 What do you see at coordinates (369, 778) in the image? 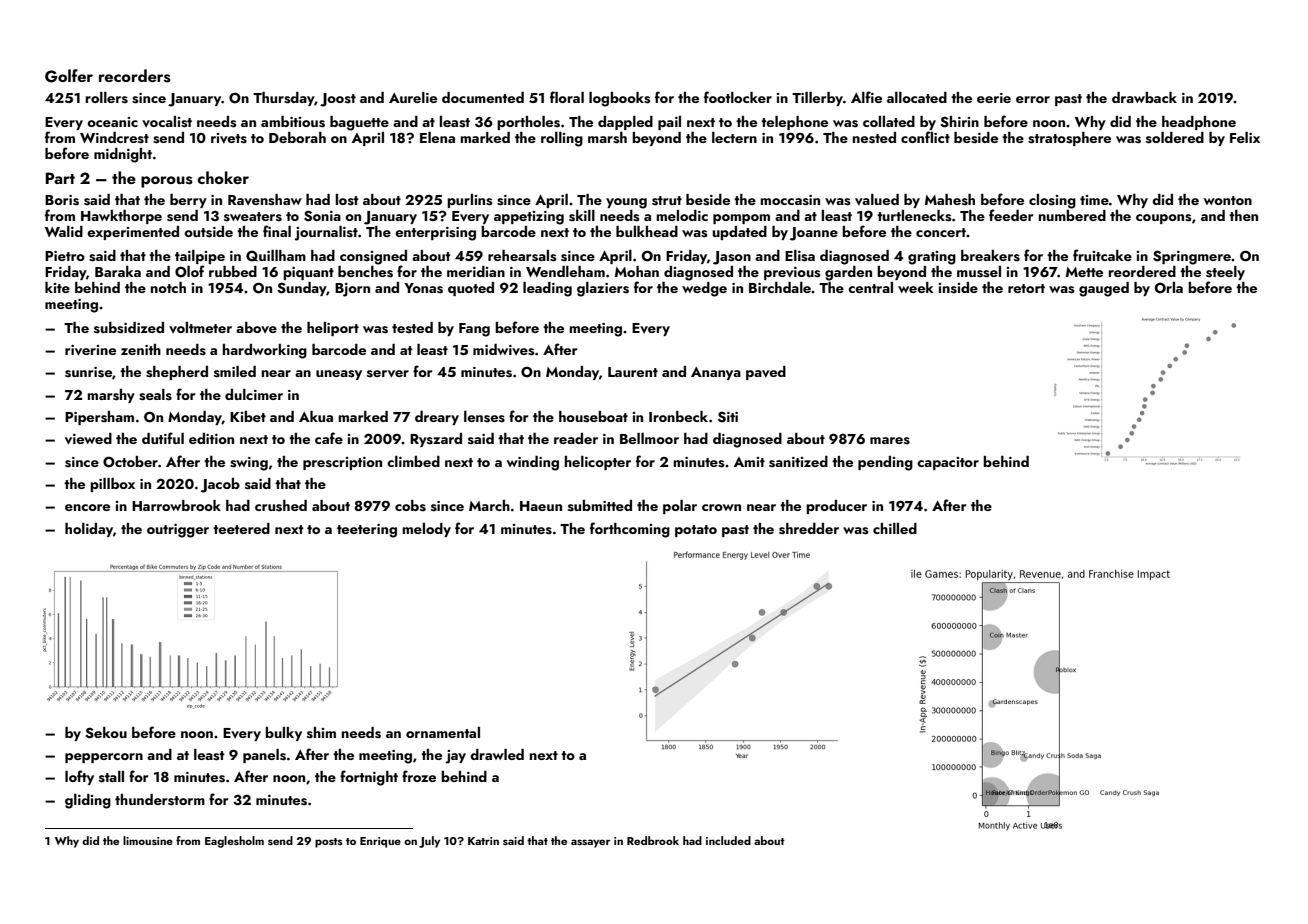
I see `fortnight` at bounding box center [369, 778].
